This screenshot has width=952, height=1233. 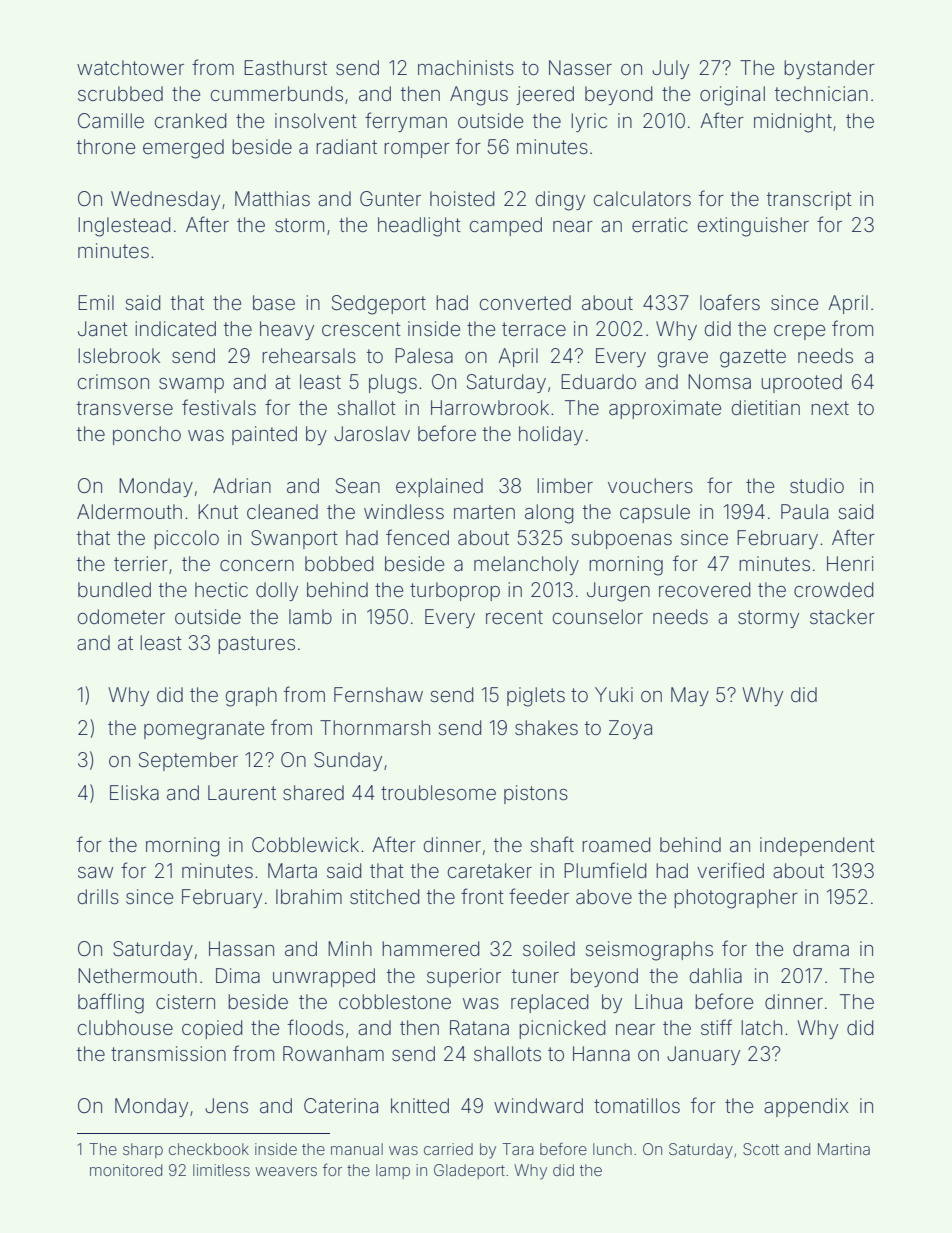 What do you see at coordinates (466, 67) in the screenshot?
I see `machinists` at bounding box center [466, 67].
